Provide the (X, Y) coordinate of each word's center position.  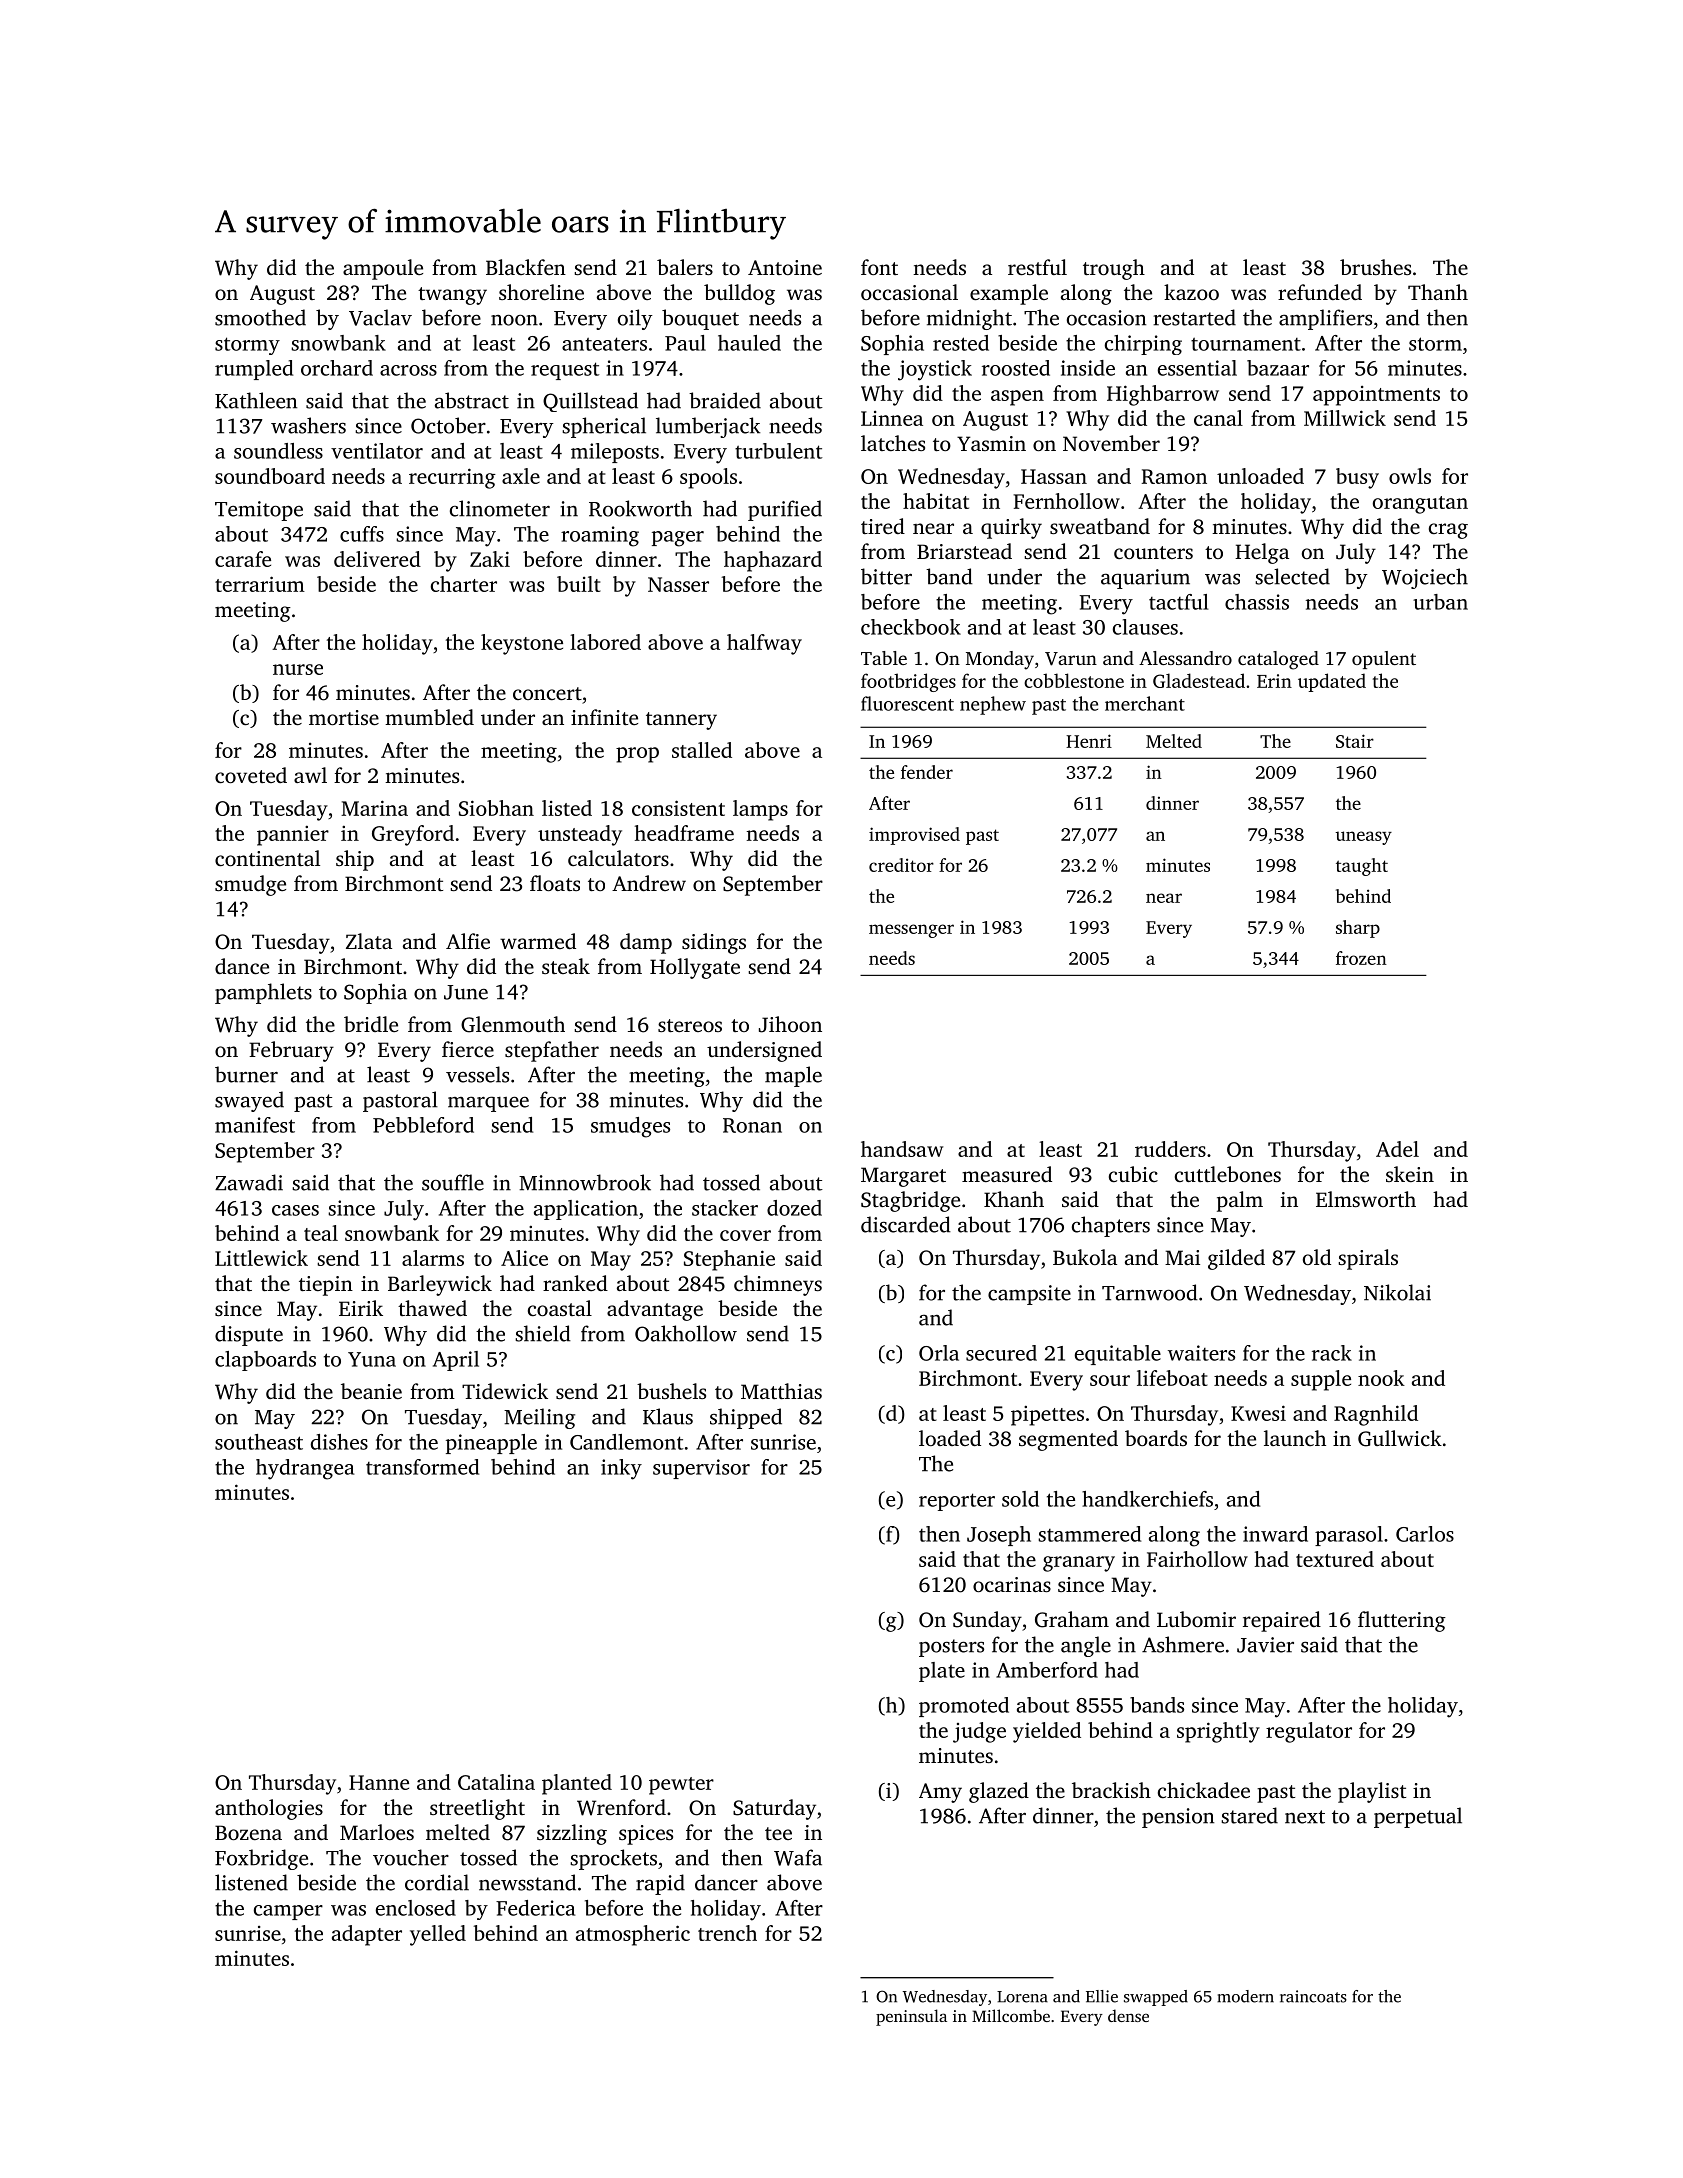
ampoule (383, 269)
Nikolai (1397, 1292)
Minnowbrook (585, 1182)
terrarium (260, 584)
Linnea (892, 418)
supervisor (701, 1469)
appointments (1376, 396)
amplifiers (1325, 319)
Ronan (752, 1125)
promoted (964, 1707)
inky (621, 1469)
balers (685, 267)
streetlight (477, 1809)
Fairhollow (1197, 1559)
